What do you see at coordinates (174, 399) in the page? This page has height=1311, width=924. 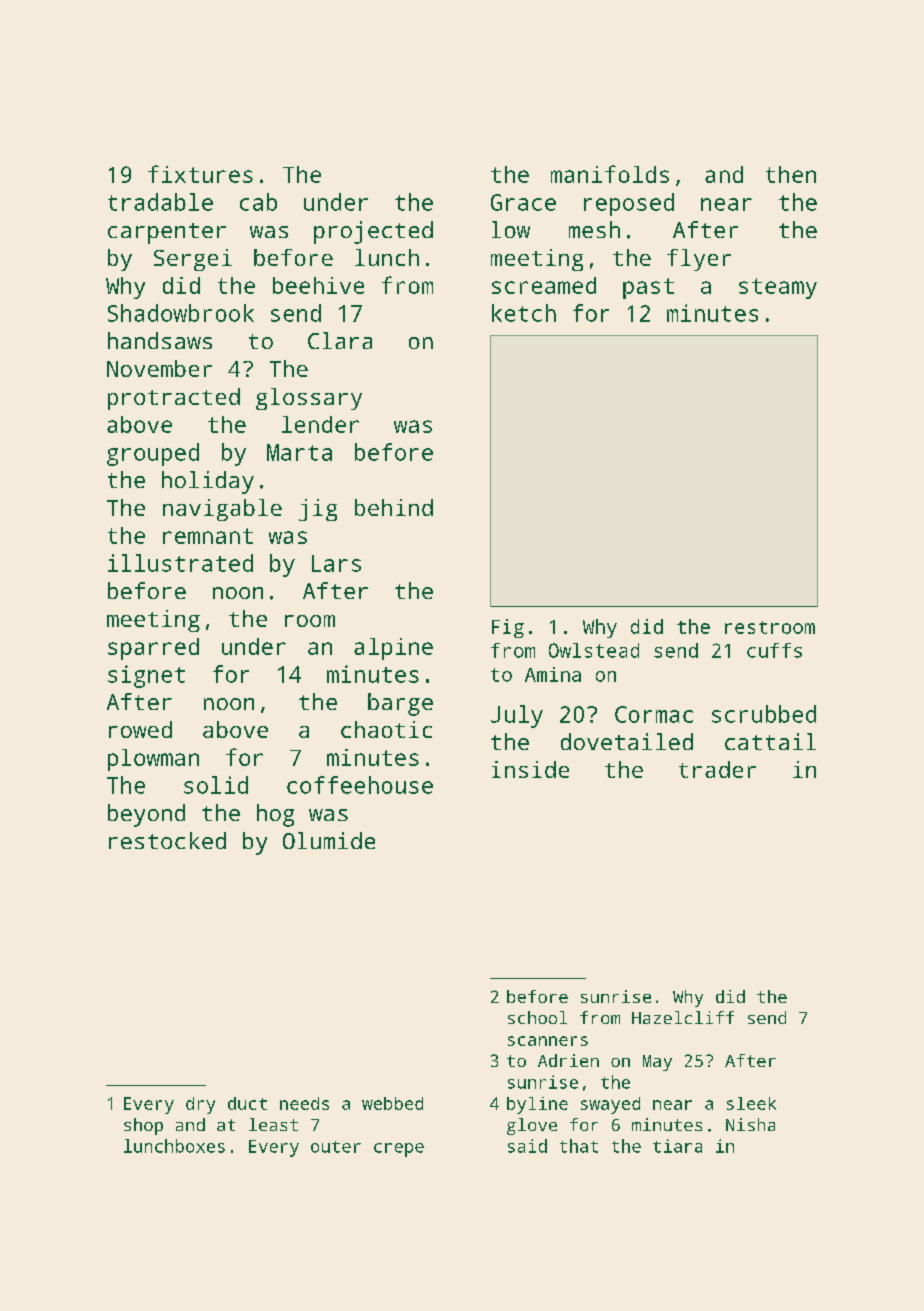 I see `protracted` at bounding box center [174, 399].
